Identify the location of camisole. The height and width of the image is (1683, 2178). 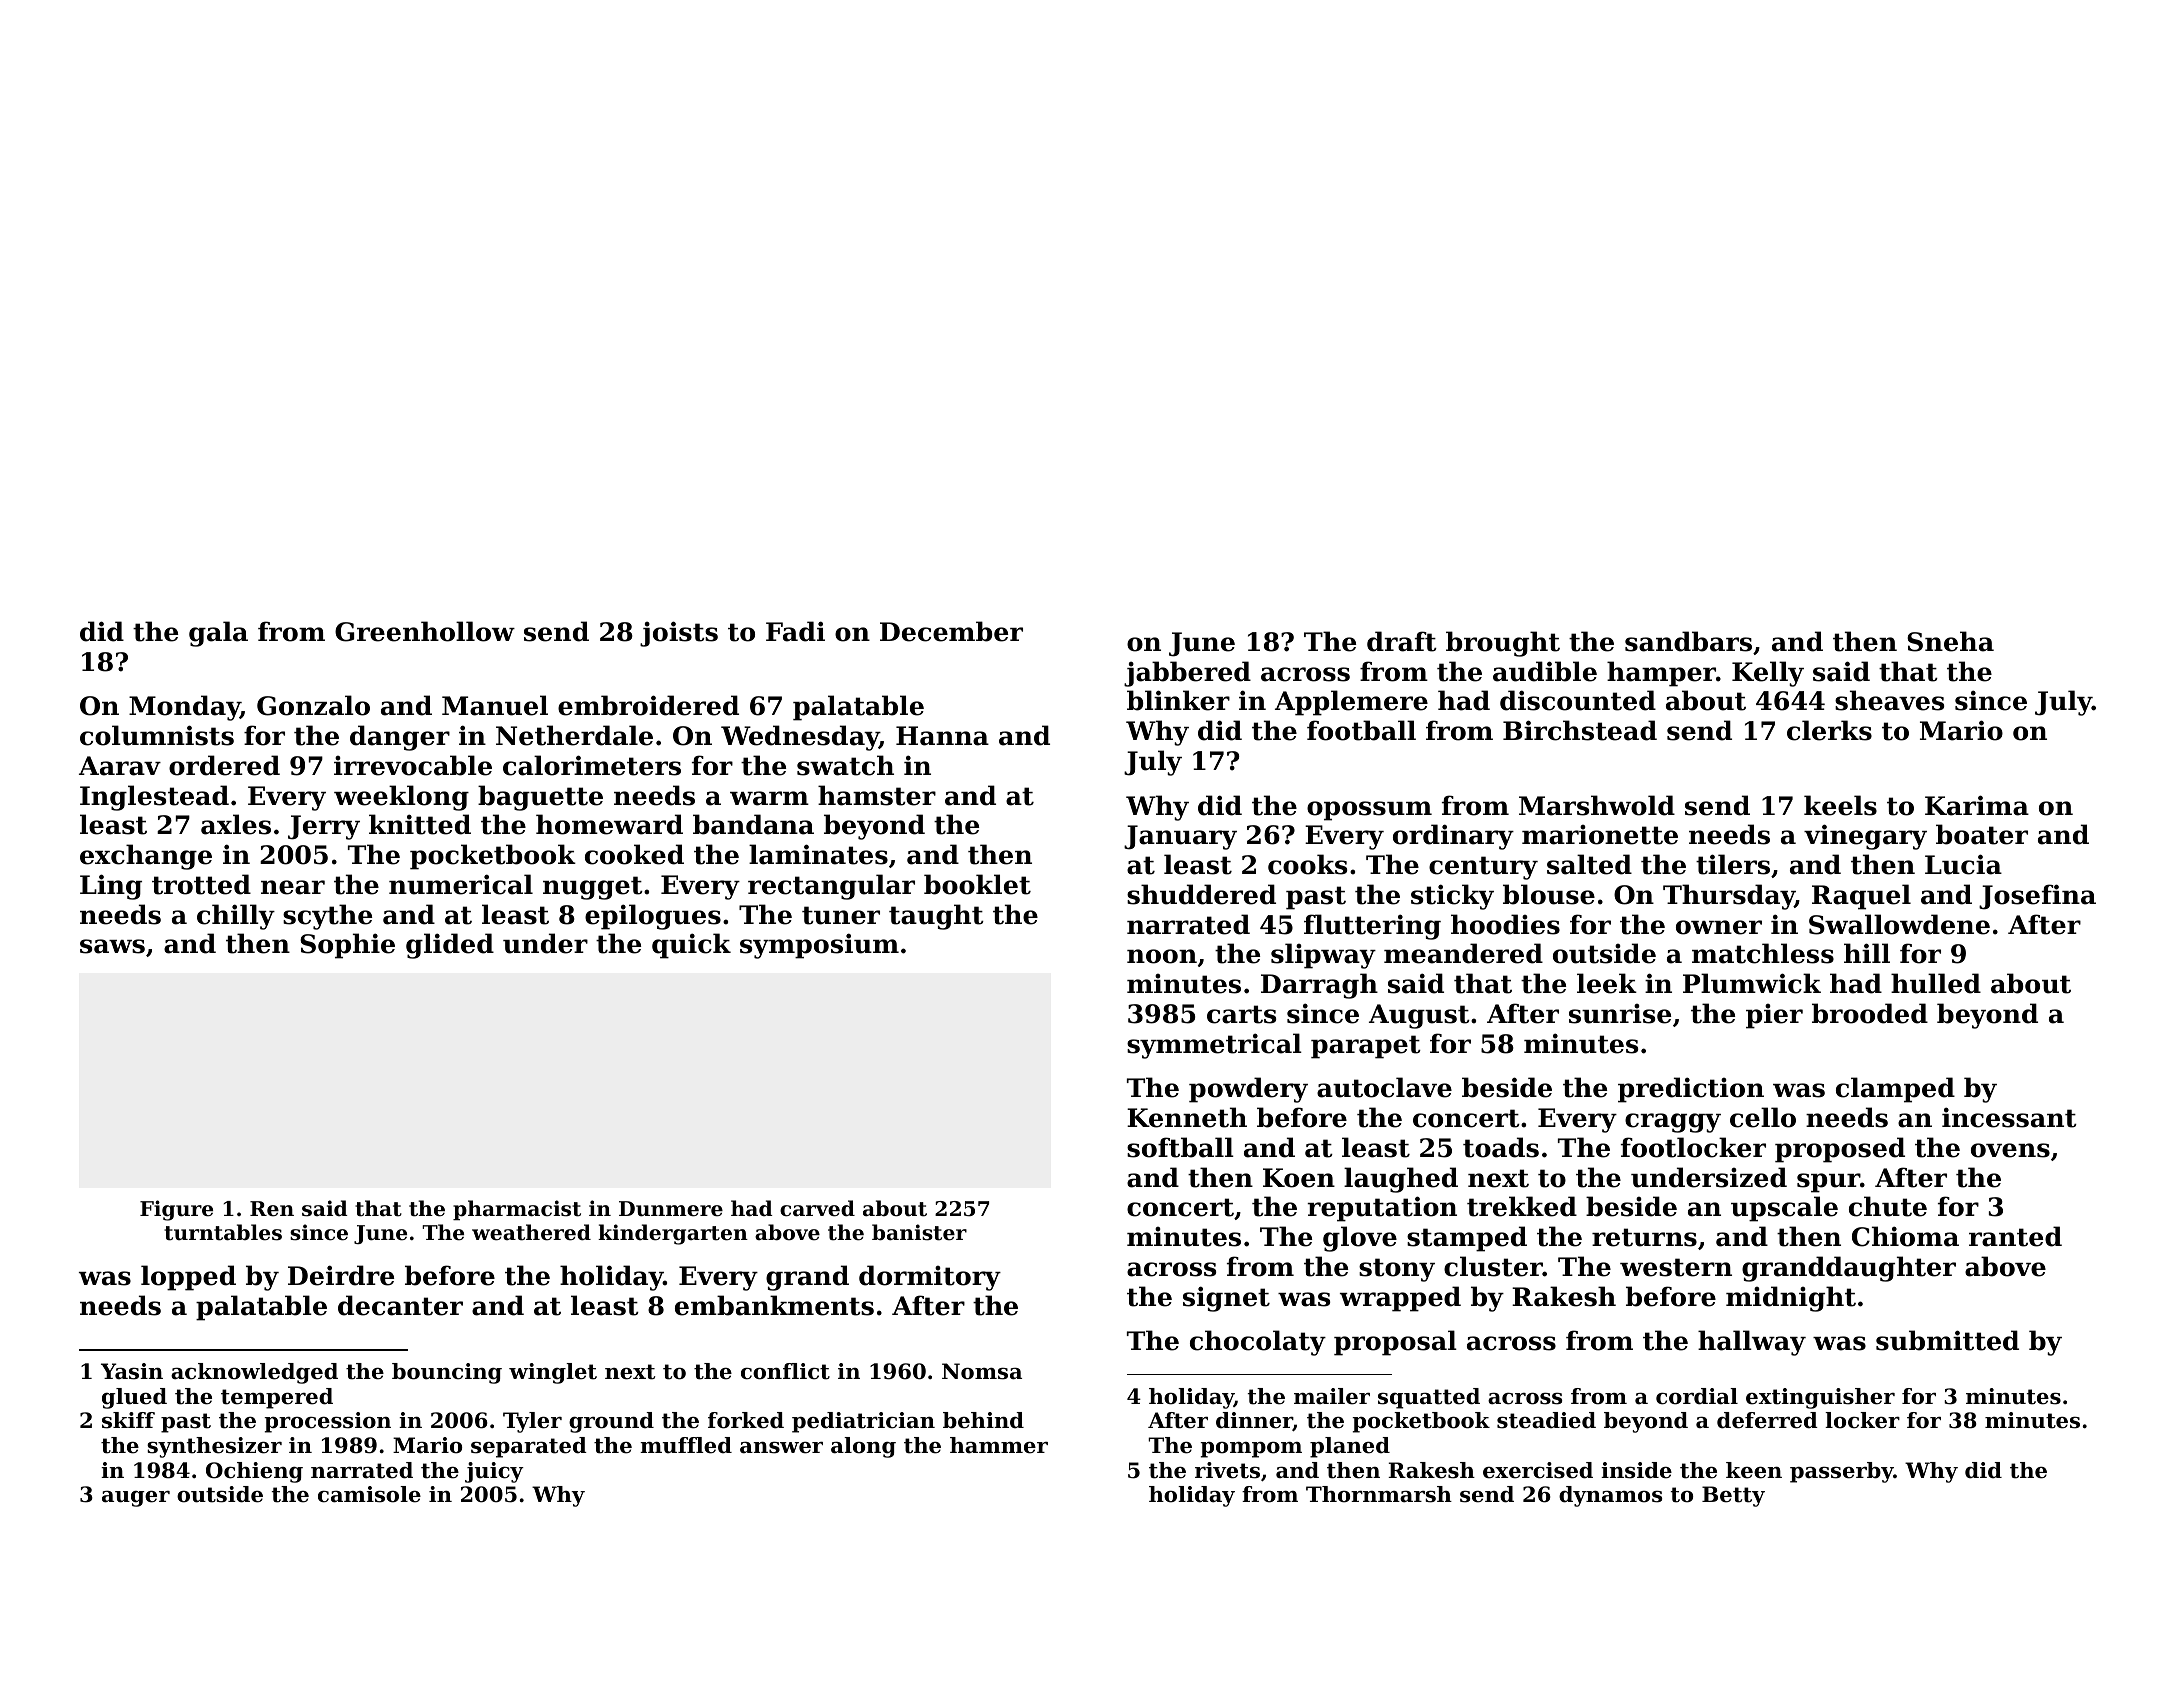
(369, 1494).
